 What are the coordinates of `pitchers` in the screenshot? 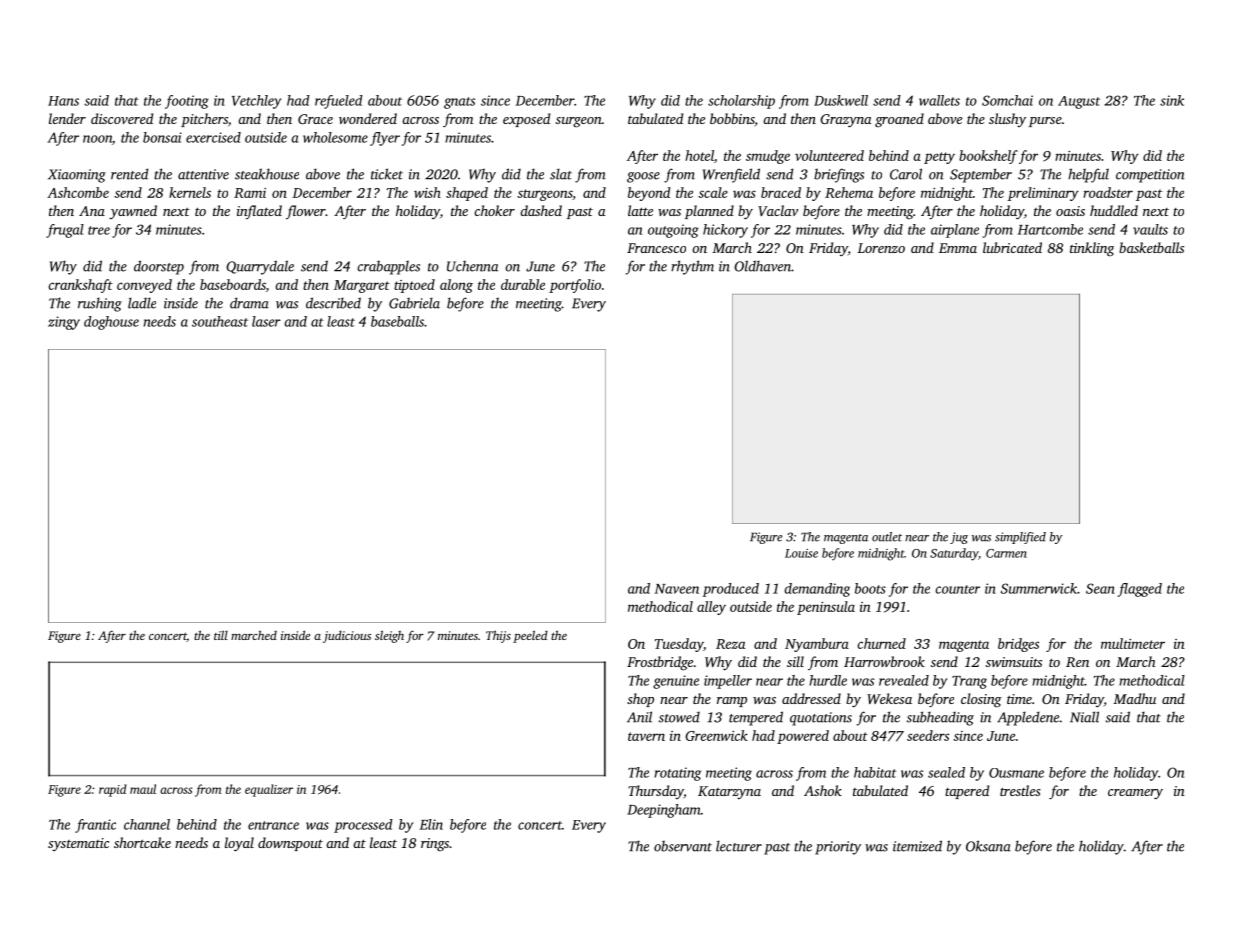 It's located at (204, 120).
